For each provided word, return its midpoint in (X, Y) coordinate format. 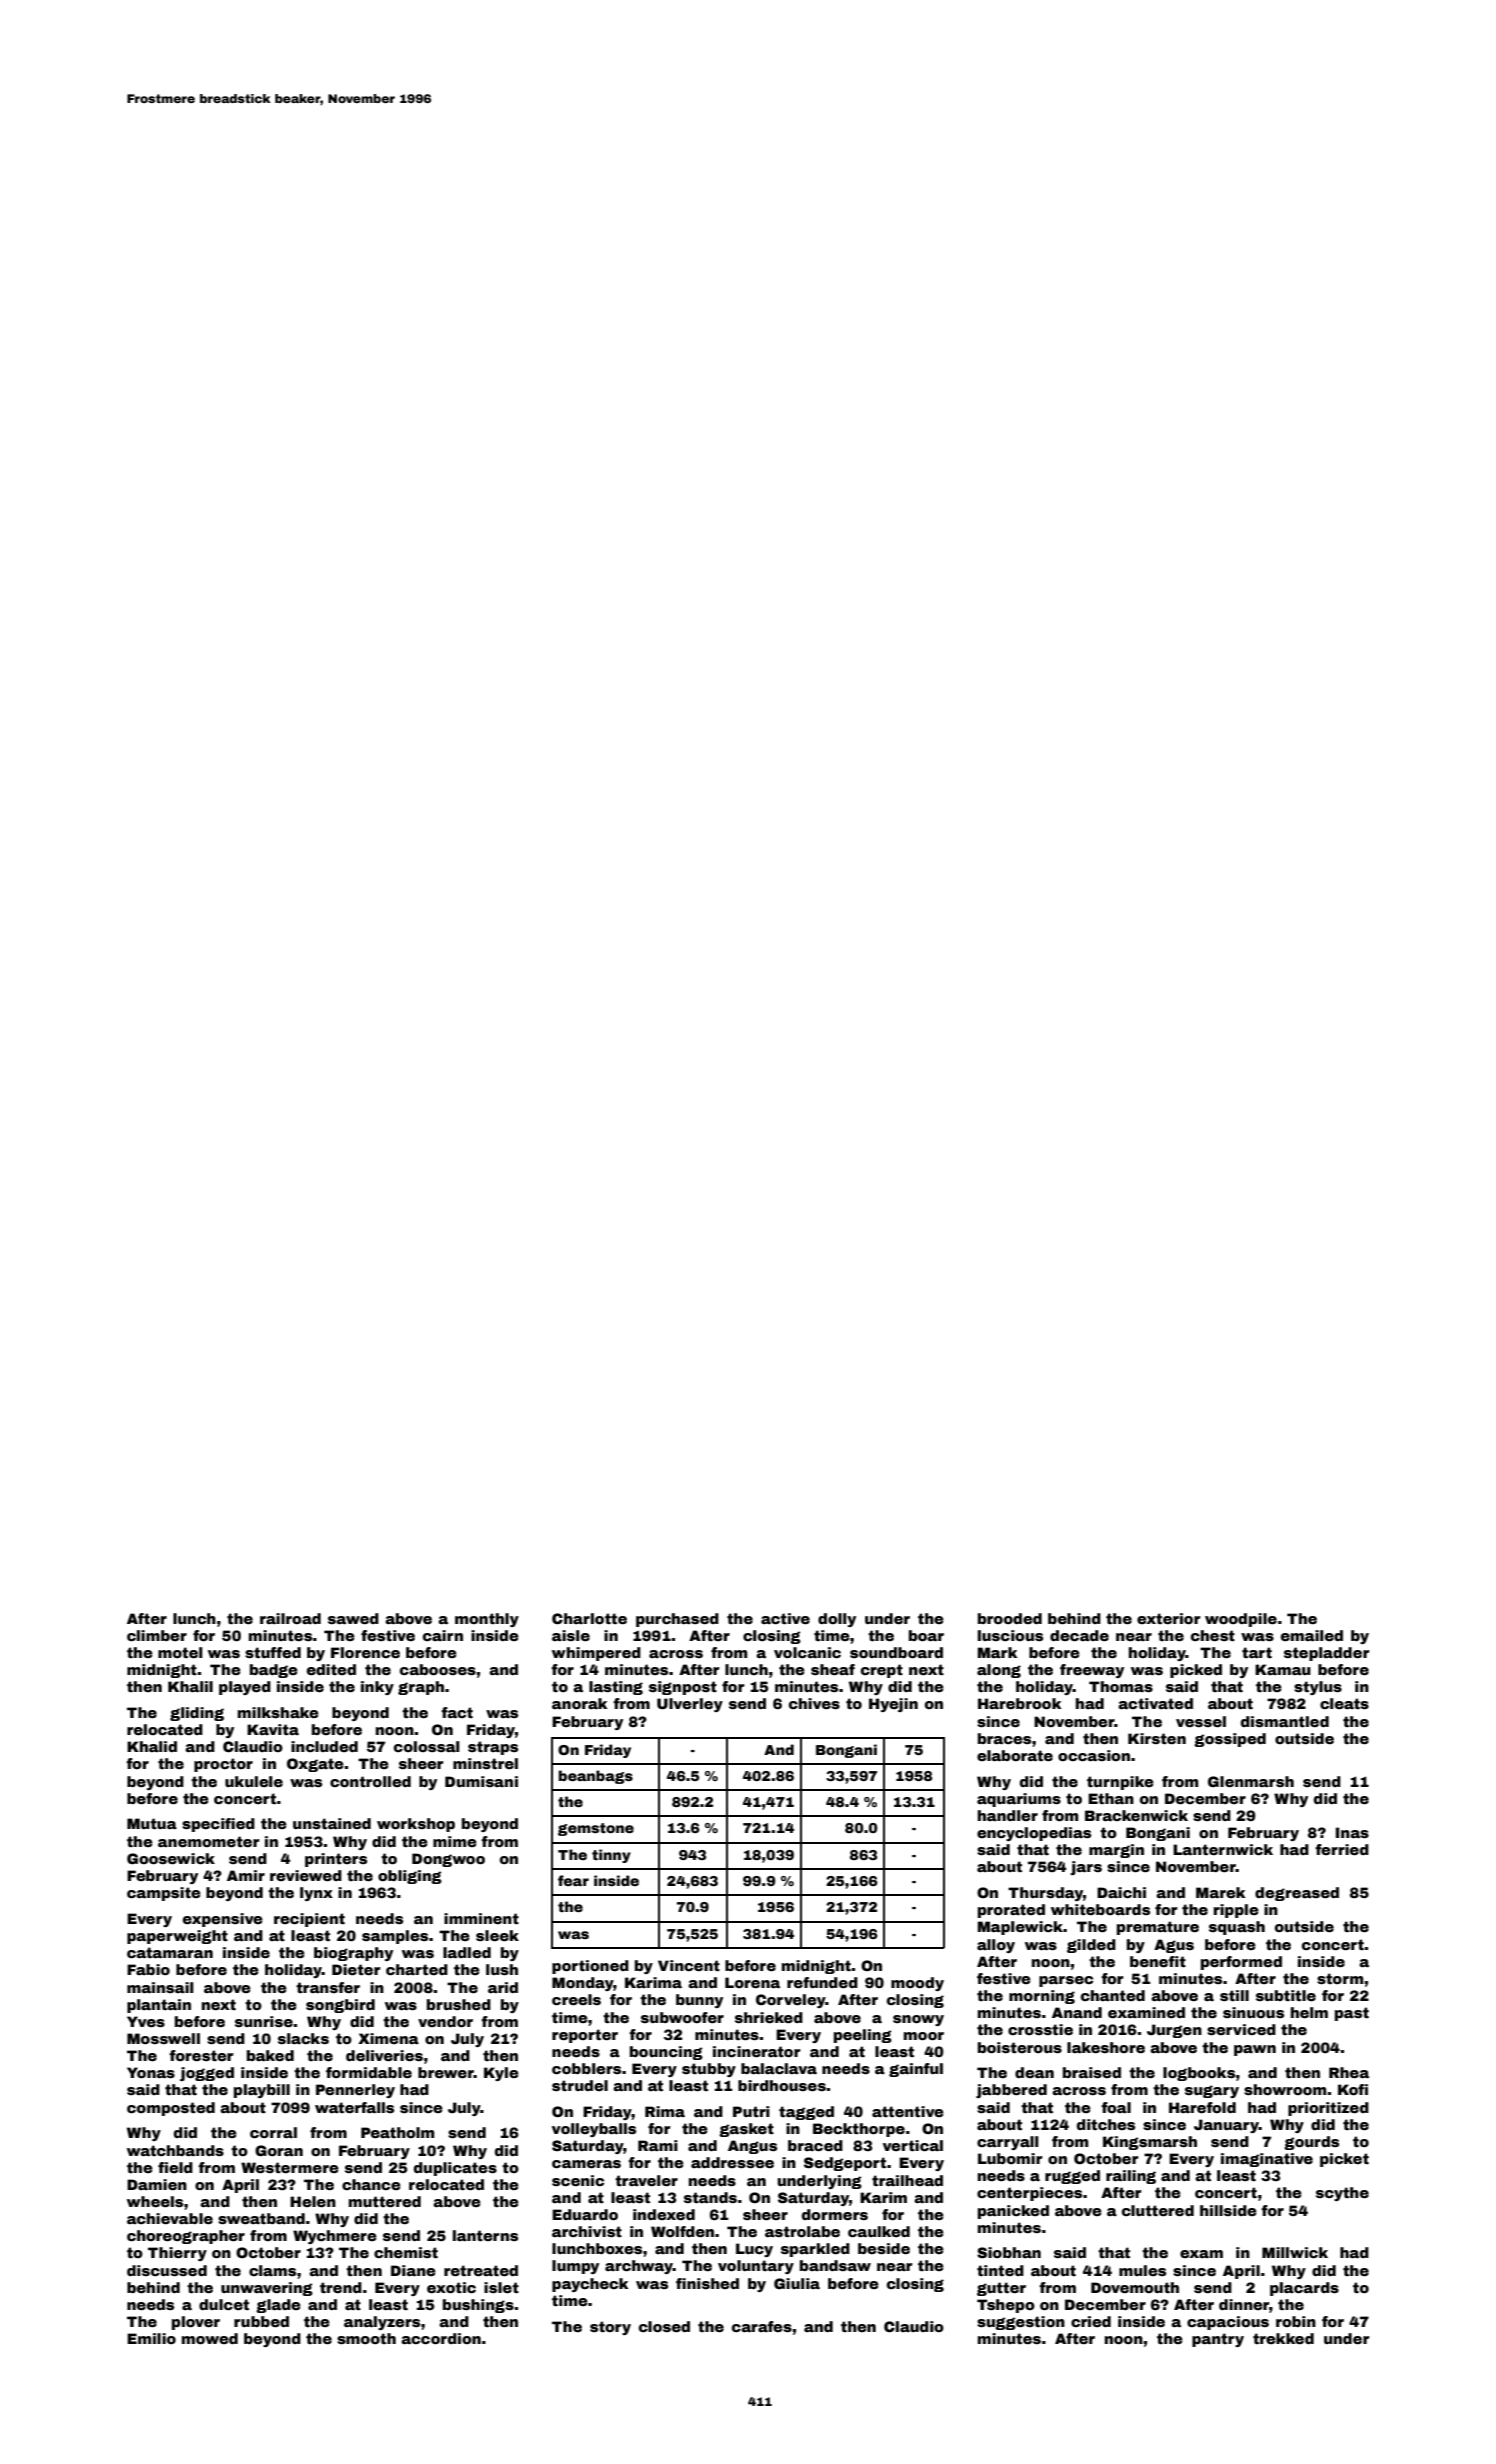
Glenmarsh (1251, 1781)
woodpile (1241, 1620)
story (610, 2328)
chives (814, 1703)
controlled (370, 1781)
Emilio (151, 2338)
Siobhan (1009, 2252)
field (175, 2167)
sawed (353, 1618)
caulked (879, 2231)
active (785, 1618)
